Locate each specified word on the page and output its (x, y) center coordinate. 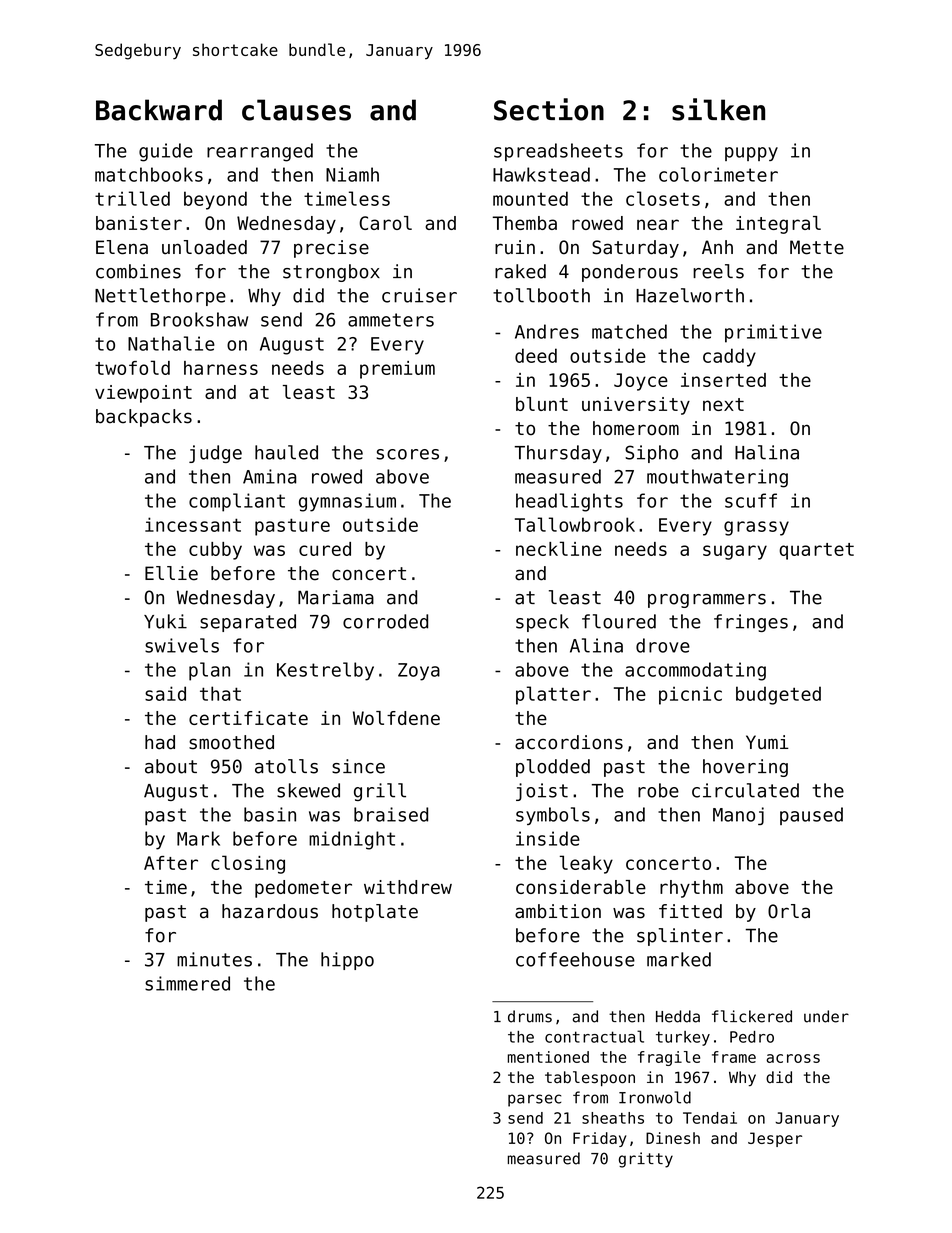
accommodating (695, 671)
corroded (385, 621)
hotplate (375, 913)
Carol (385, 223)
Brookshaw (199, 319)
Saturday (635, 249)
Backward (159, 110)
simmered (187, 983)
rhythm (691, 889)
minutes (214, 959)
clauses (296, 110)
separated (248, 623)
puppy (751, 154)
